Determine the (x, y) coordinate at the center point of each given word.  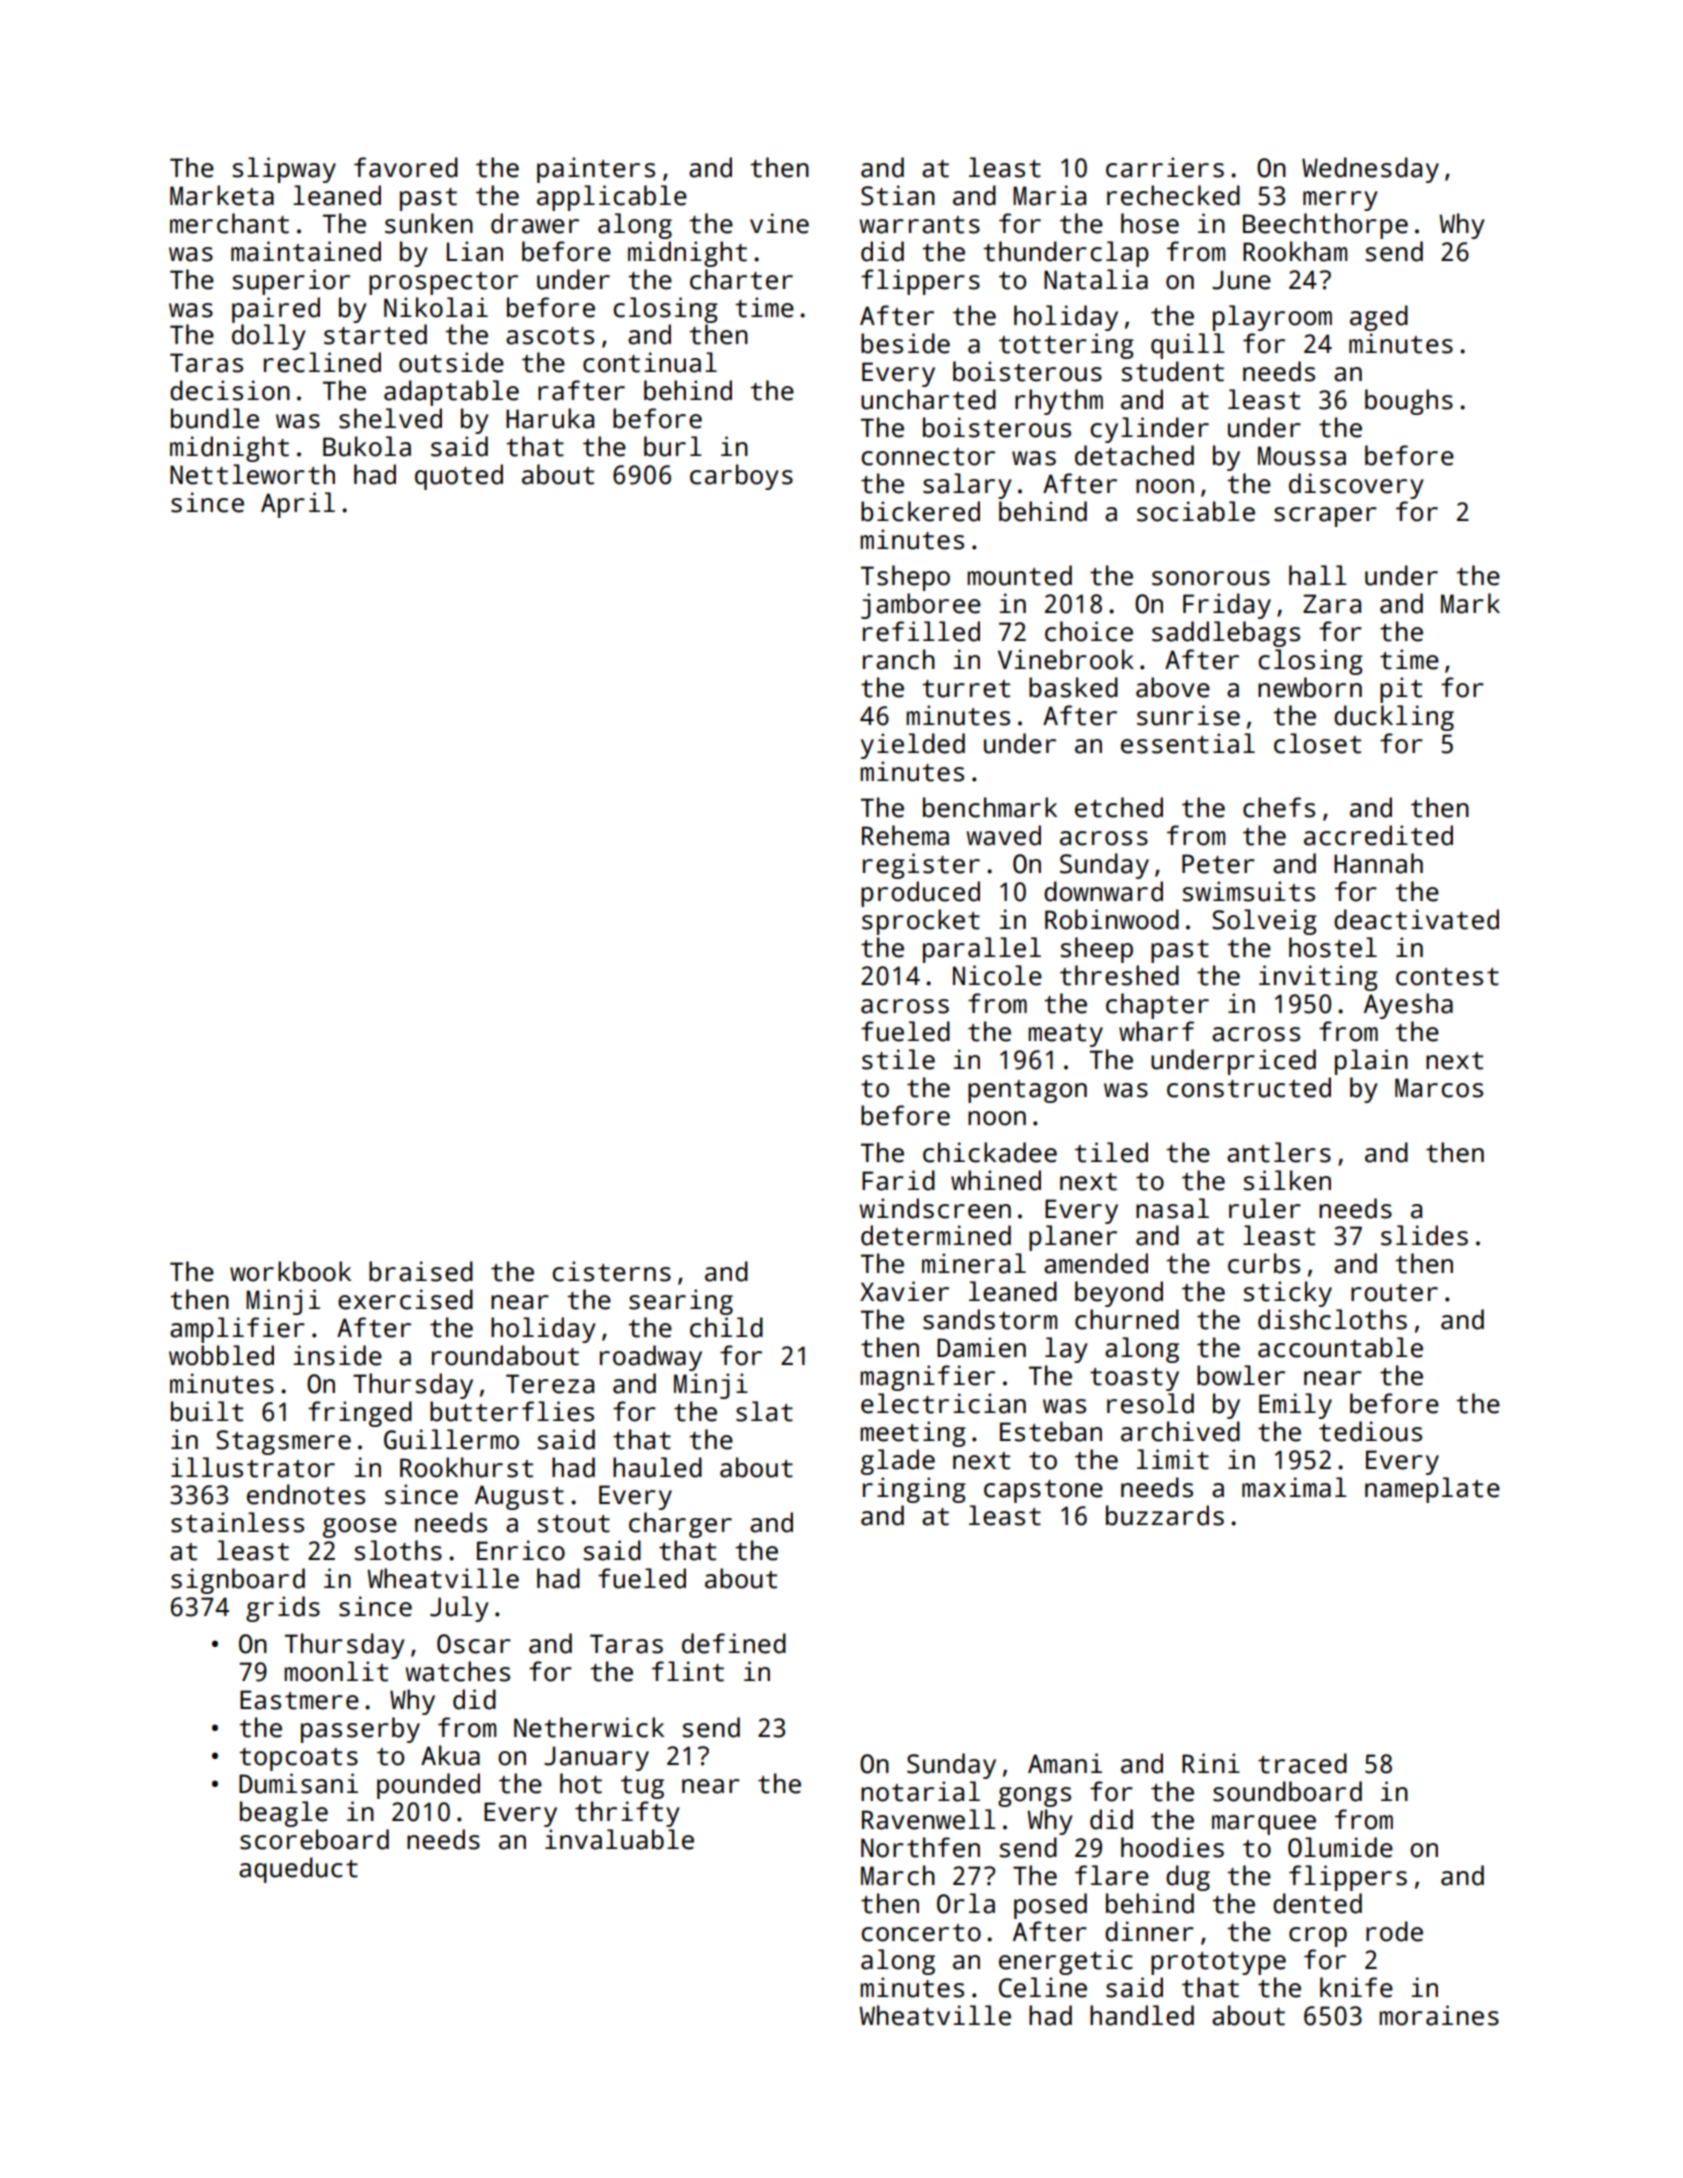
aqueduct (298, 1870)
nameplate (1432, 1490)
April (298, 505)
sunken (429, 223)
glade (898, 1462)
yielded (913, 746)
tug (642, 1787)
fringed (360, 1414)
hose (1150, 223)
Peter (1218, 864)
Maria (1049, 195)
